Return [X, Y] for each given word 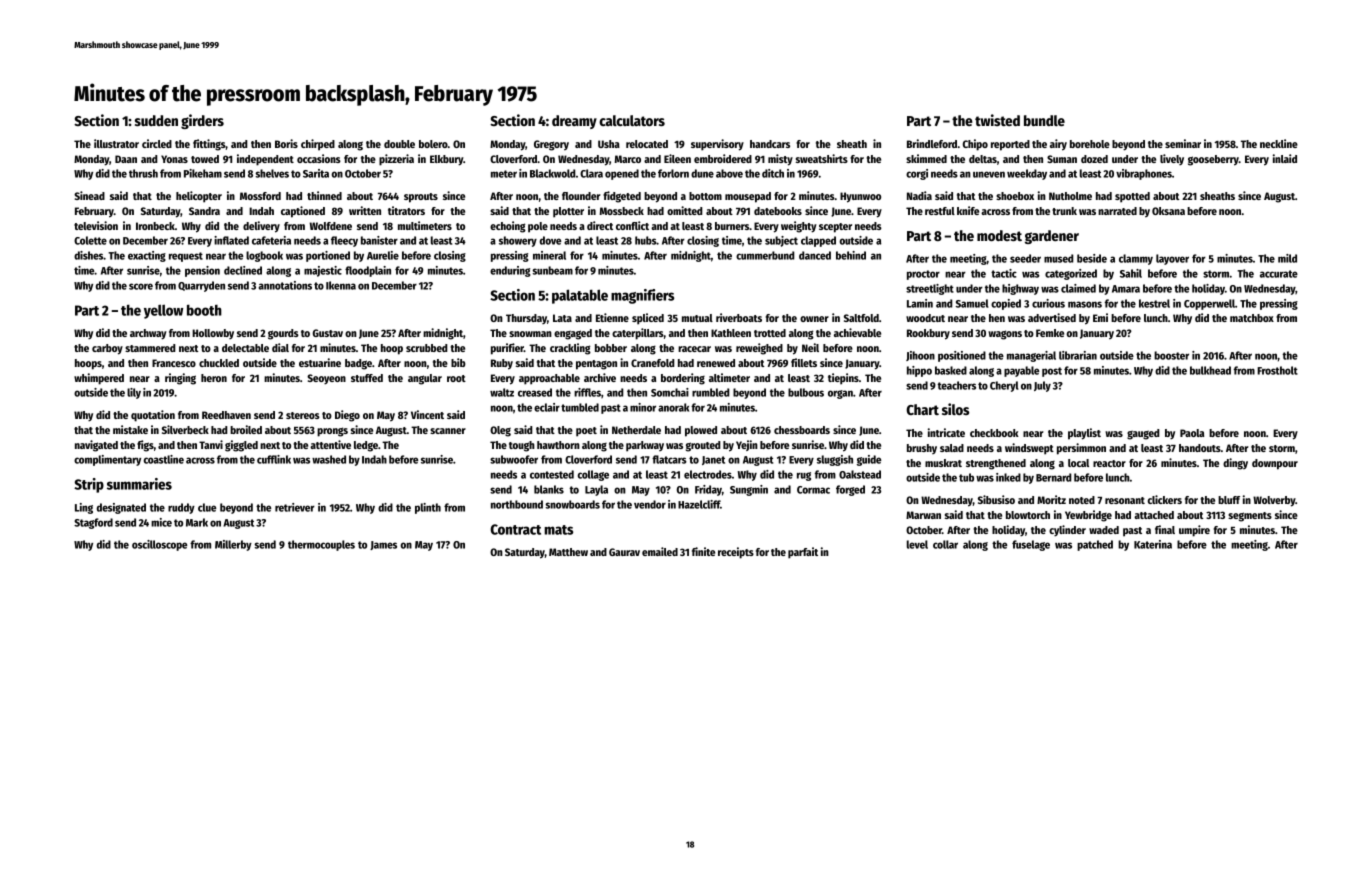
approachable [549, 379]
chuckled [219, 363]
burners [732, 226]
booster [1171, 355]
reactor [1109, 463]
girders [202, 121]
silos [955, 409]
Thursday [526, 319]
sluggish [835, 460]
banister [379, 240]
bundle [1044, 120]
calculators [632, 120]
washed [329, 459]
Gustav [328, 333]
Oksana [1168, 211]
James [383, 545]
